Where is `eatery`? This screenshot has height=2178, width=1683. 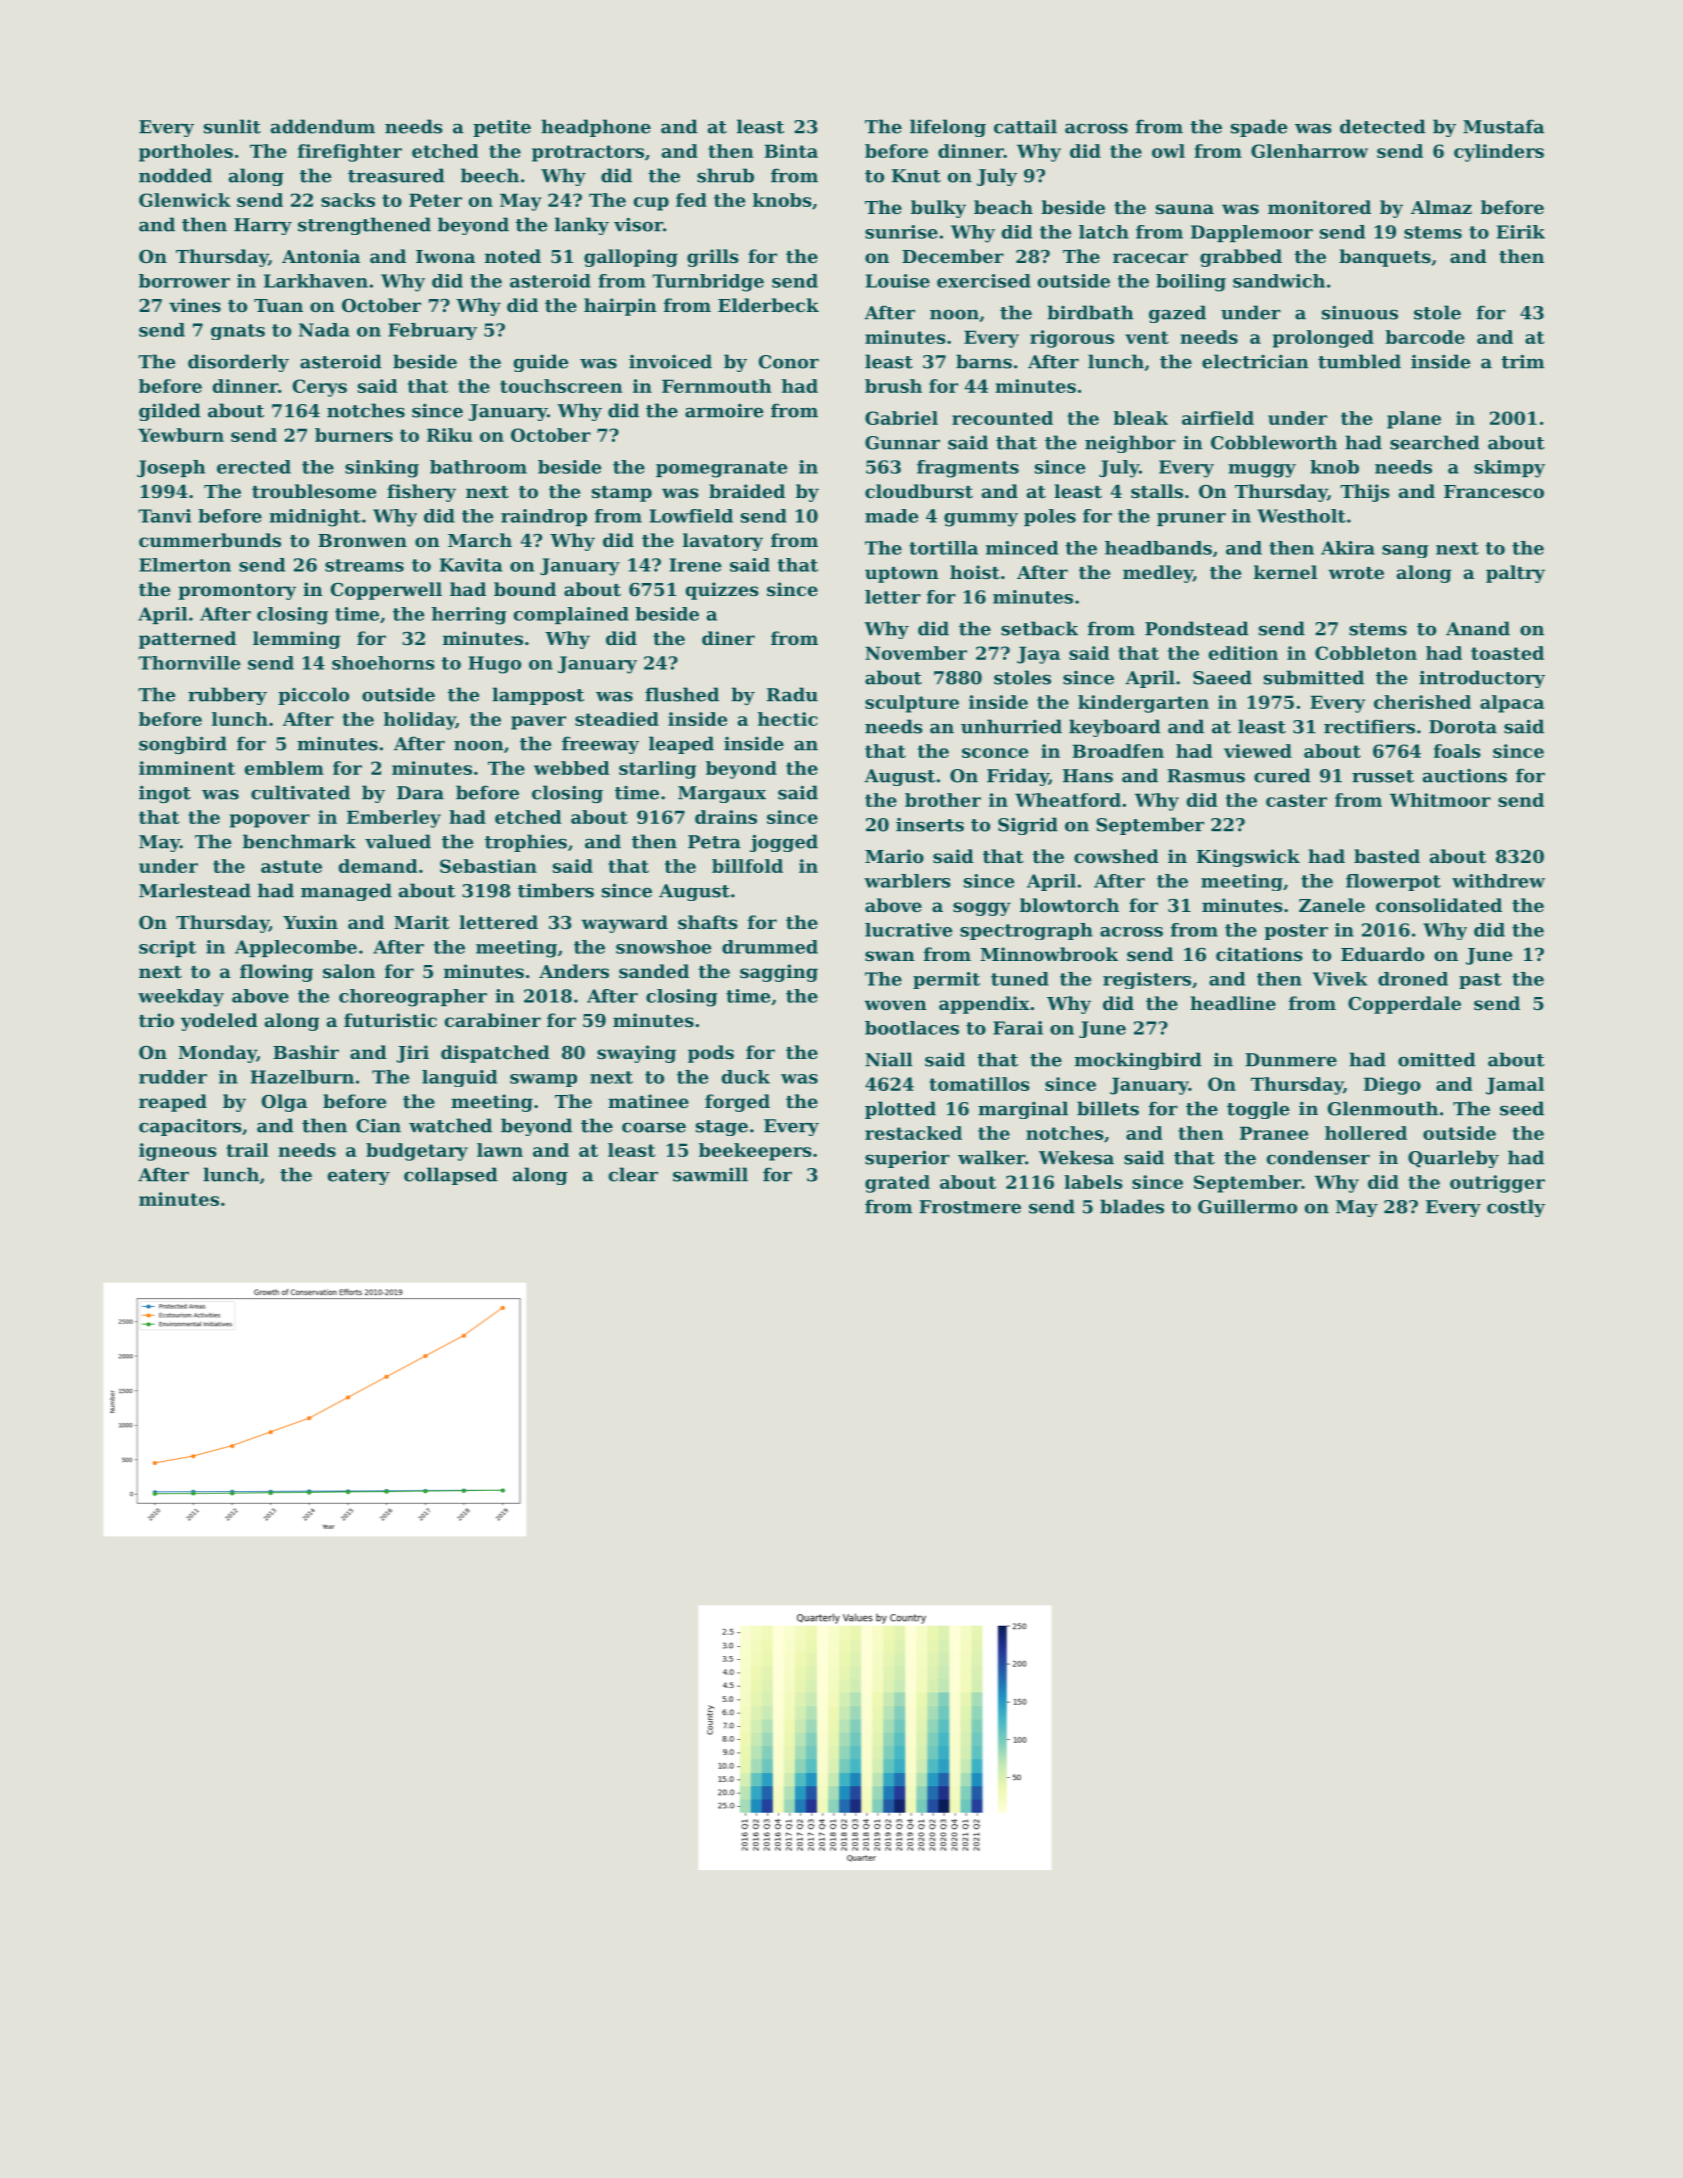
eatery is located at coordinates (359, 1177).
